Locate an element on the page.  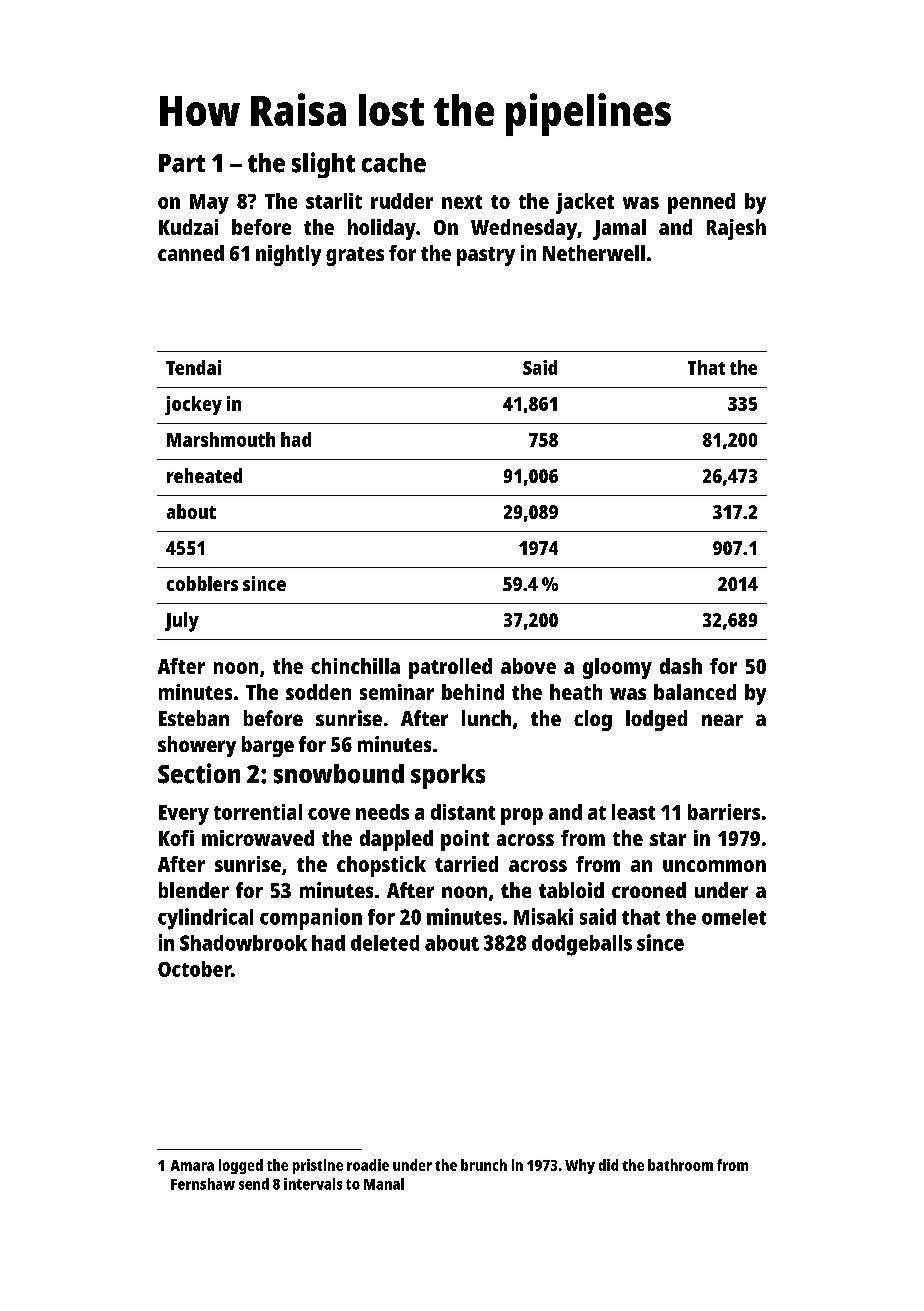
barriers is located at coordinates (724, 812).
